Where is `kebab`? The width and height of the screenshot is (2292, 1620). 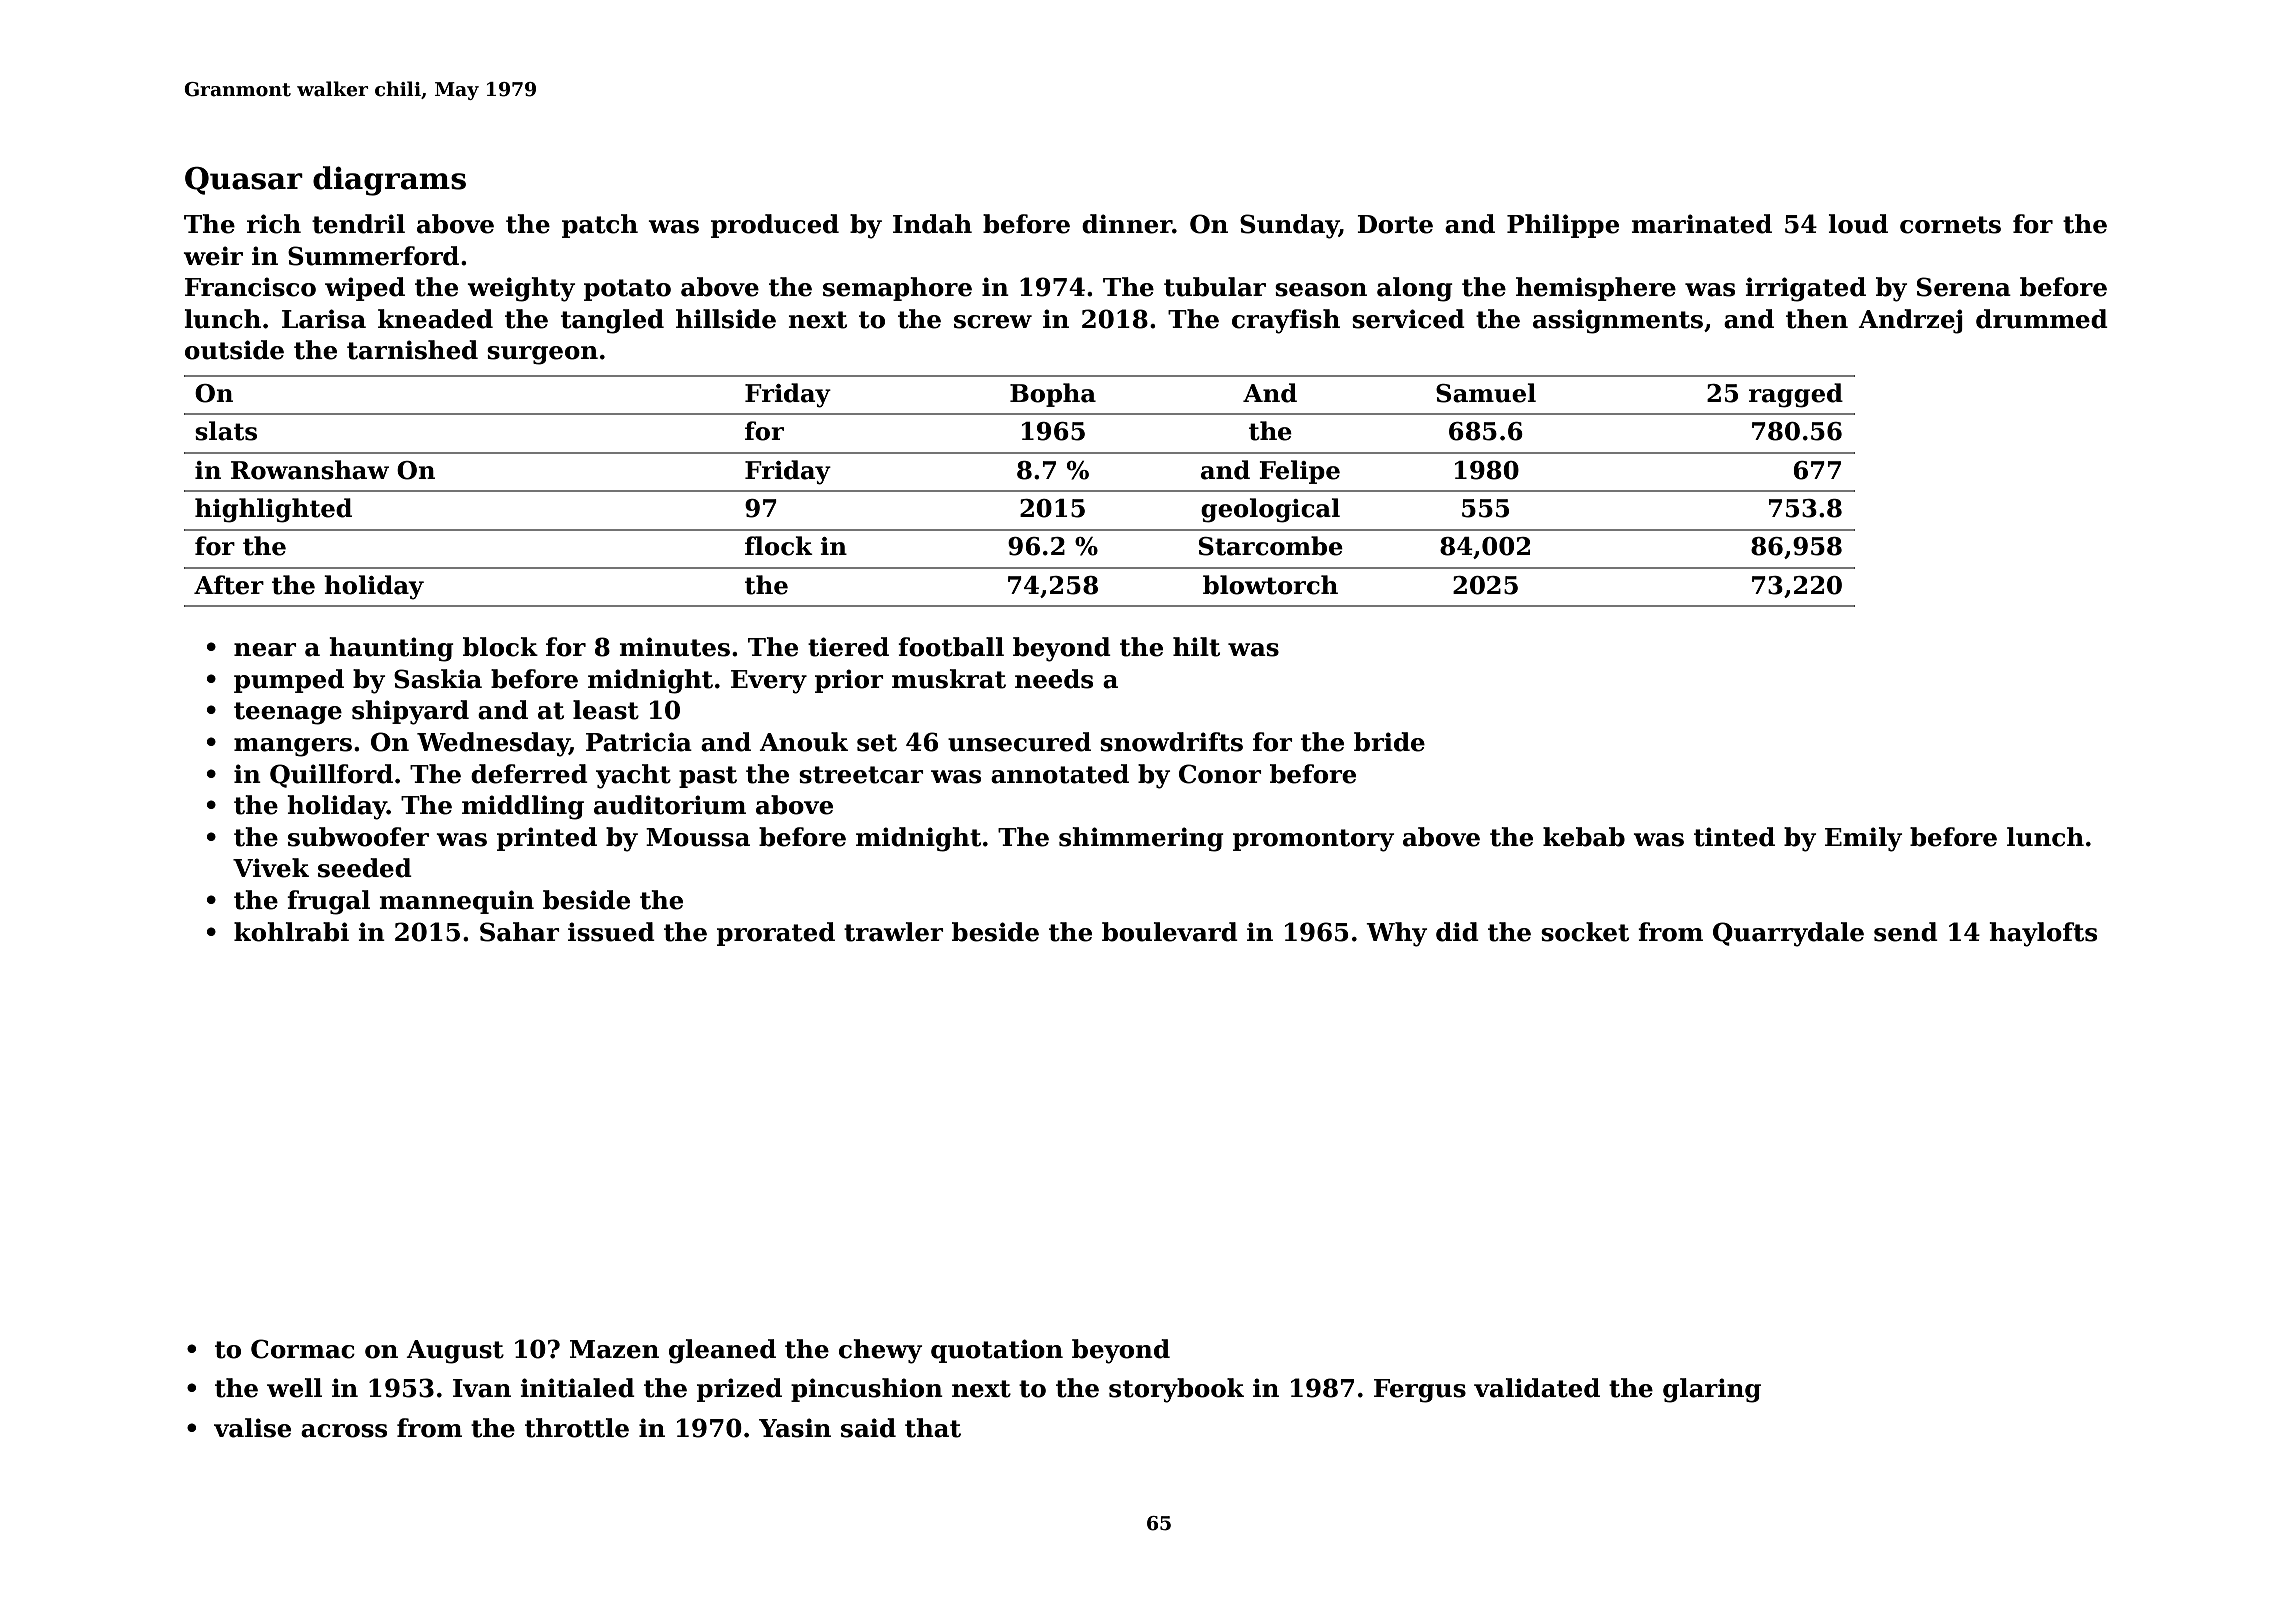 kebab is located at coordinates (1584, 837).
